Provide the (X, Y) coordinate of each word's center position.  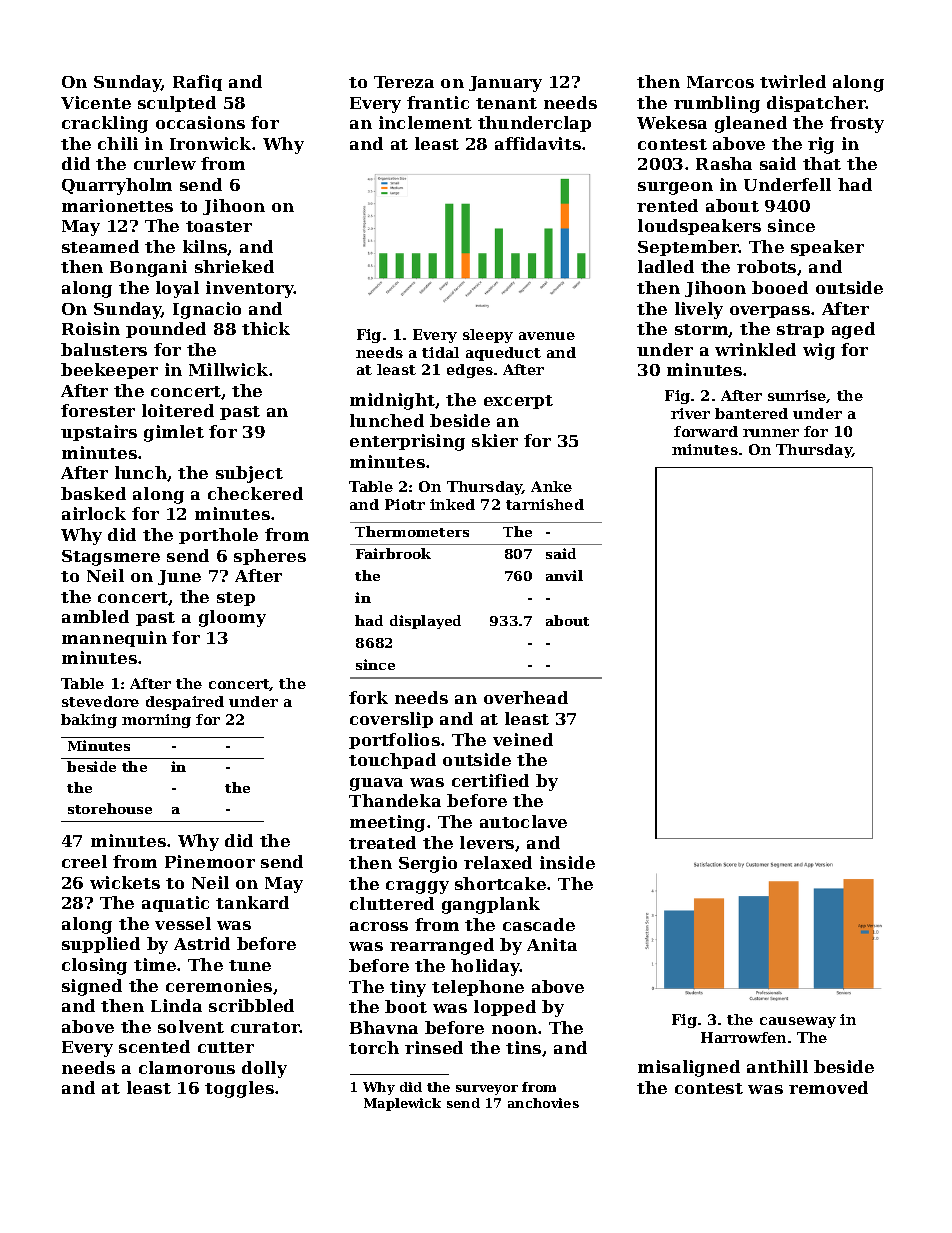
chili (118, 143)
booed (780, 287)
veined (523, 739)
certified (490, 780)
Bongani (148, 268)
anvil (564, 575)
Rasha (724, 163)
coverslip (391, 720)
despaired (185, 703)
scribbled (251, 1005)
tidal (440, 352)
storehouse (110, 808)
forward (706, 431)
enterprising (407, 442)
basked (93, 493)
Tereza (404, 82)
